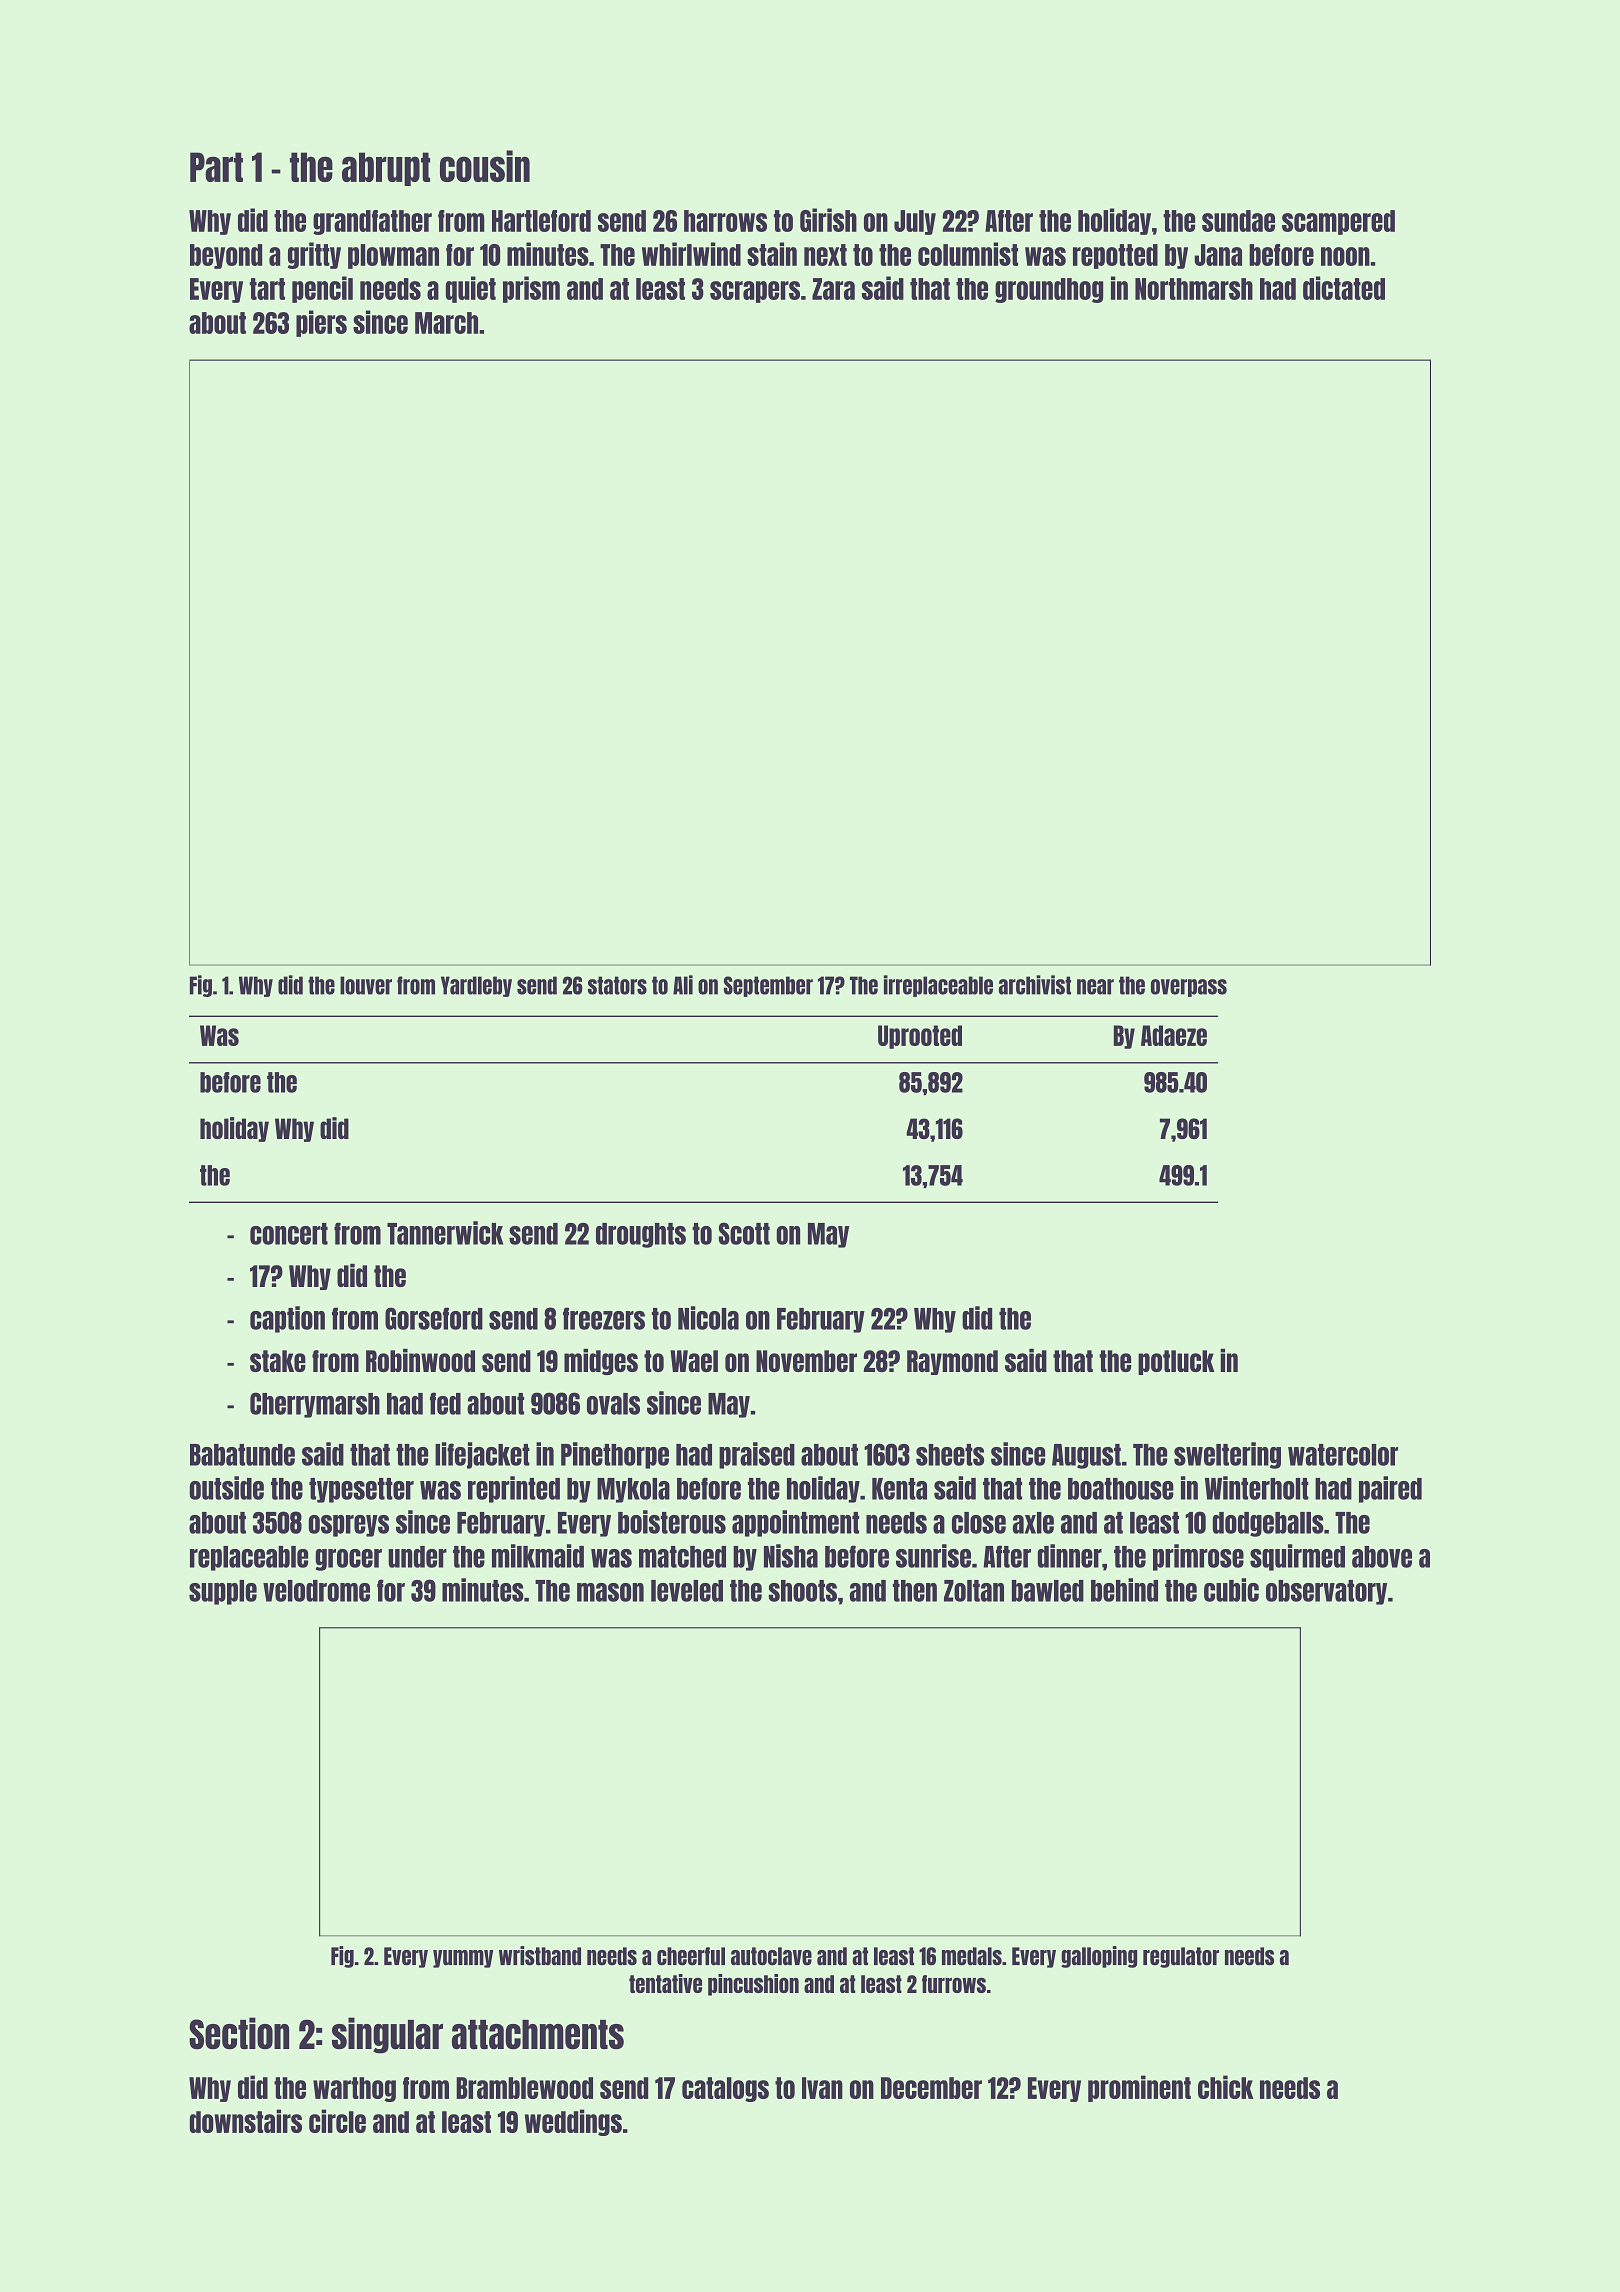 Image resolution: width=1620 pixels, height=2292 pixels. I want to click on archivist, so click(1035, 985).
